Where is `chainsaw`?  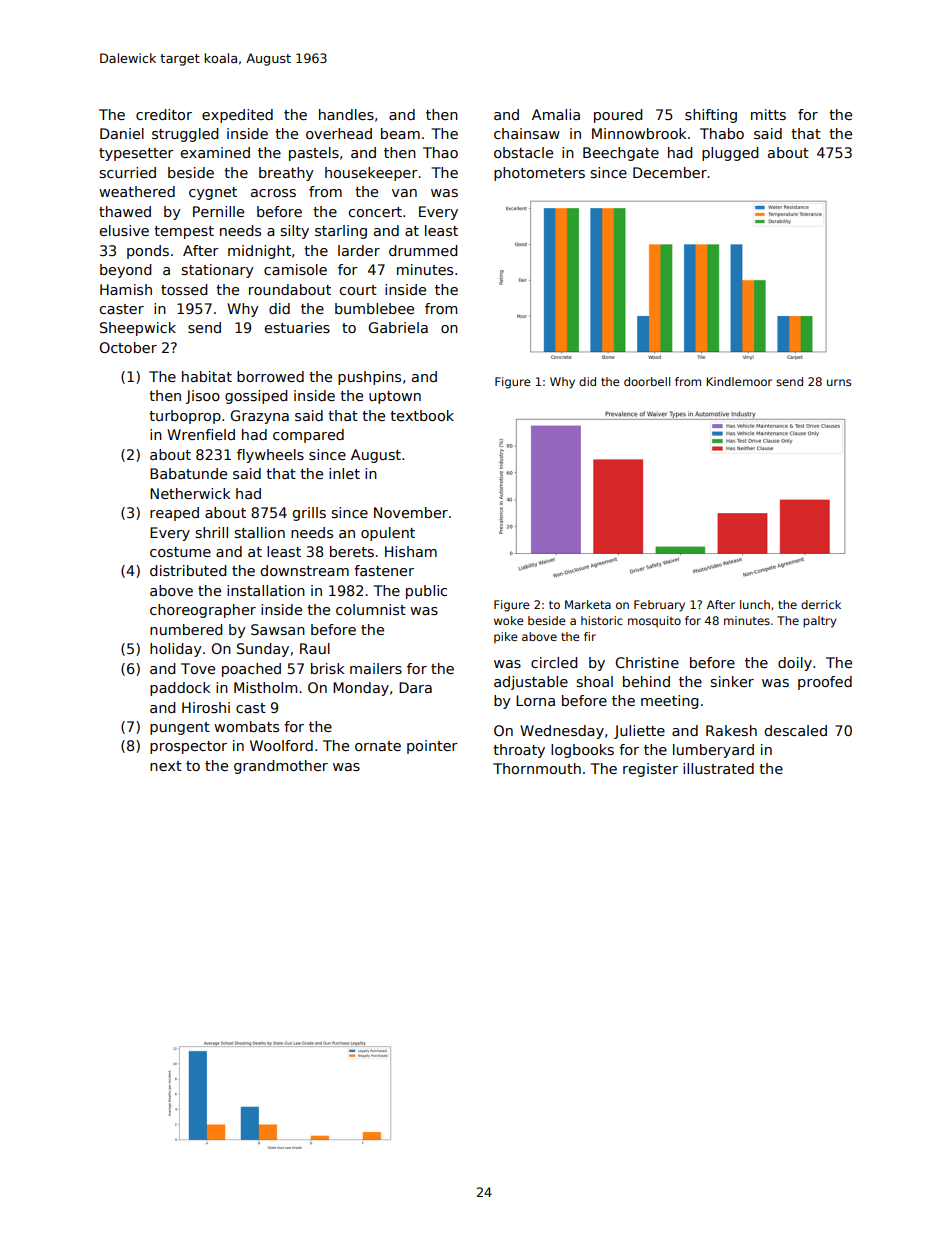 chainsaw is located at coordinates (527, 133).
